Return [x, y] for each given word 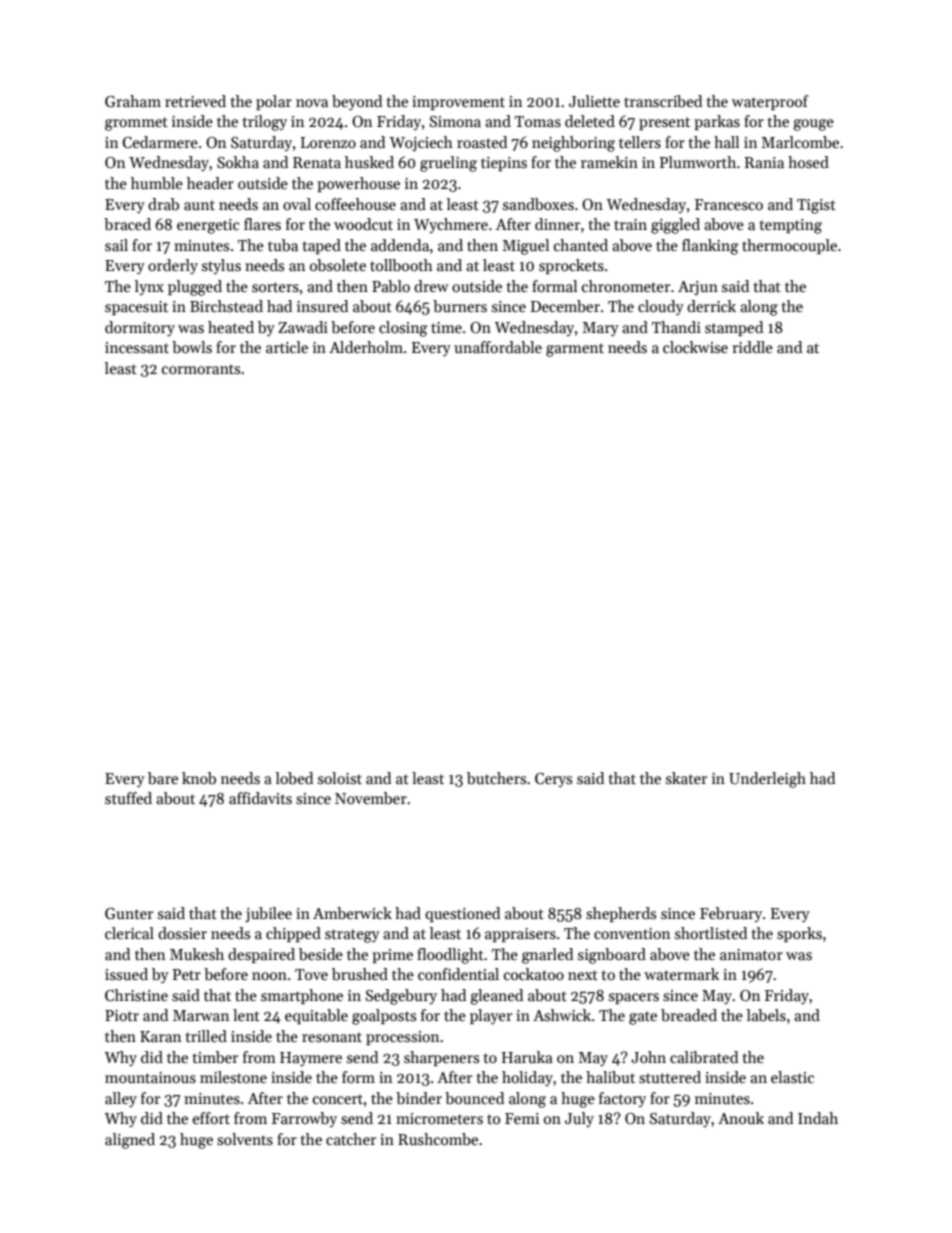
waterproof [770, 102]
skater [686, 778]
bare [163, 778]
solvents [245, 1139]
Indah [818, 1118]
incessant [137, 348]
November [371, 798]
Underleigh [767, 780]
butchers [496, 778]
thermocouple [789, 246]
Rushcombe [438, 1139]
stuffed [128, 798]
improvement [458, 103]
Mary [600, 329]
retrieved [195, 101]
